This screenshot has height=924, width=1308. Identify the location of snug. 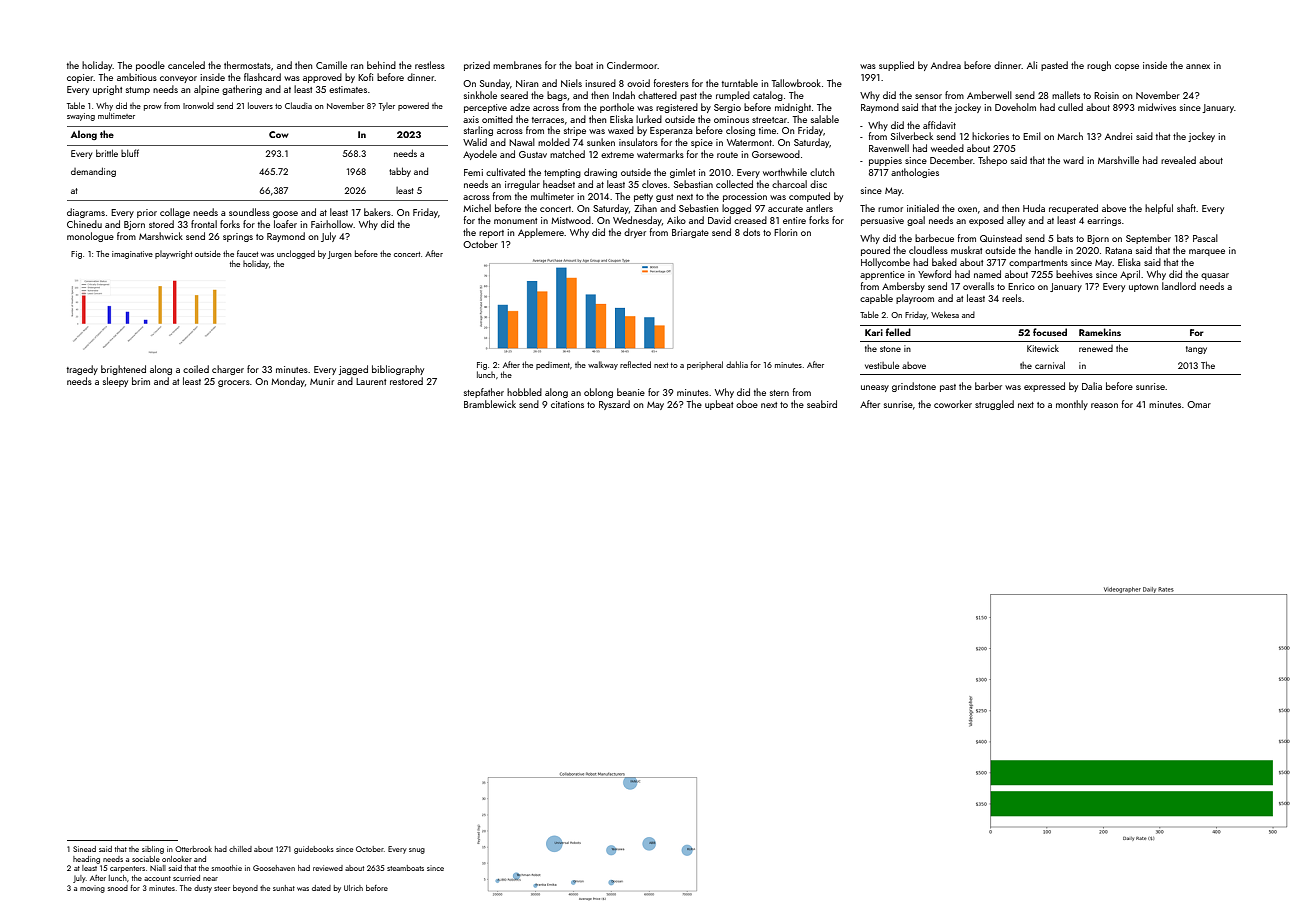
(417, 851).
